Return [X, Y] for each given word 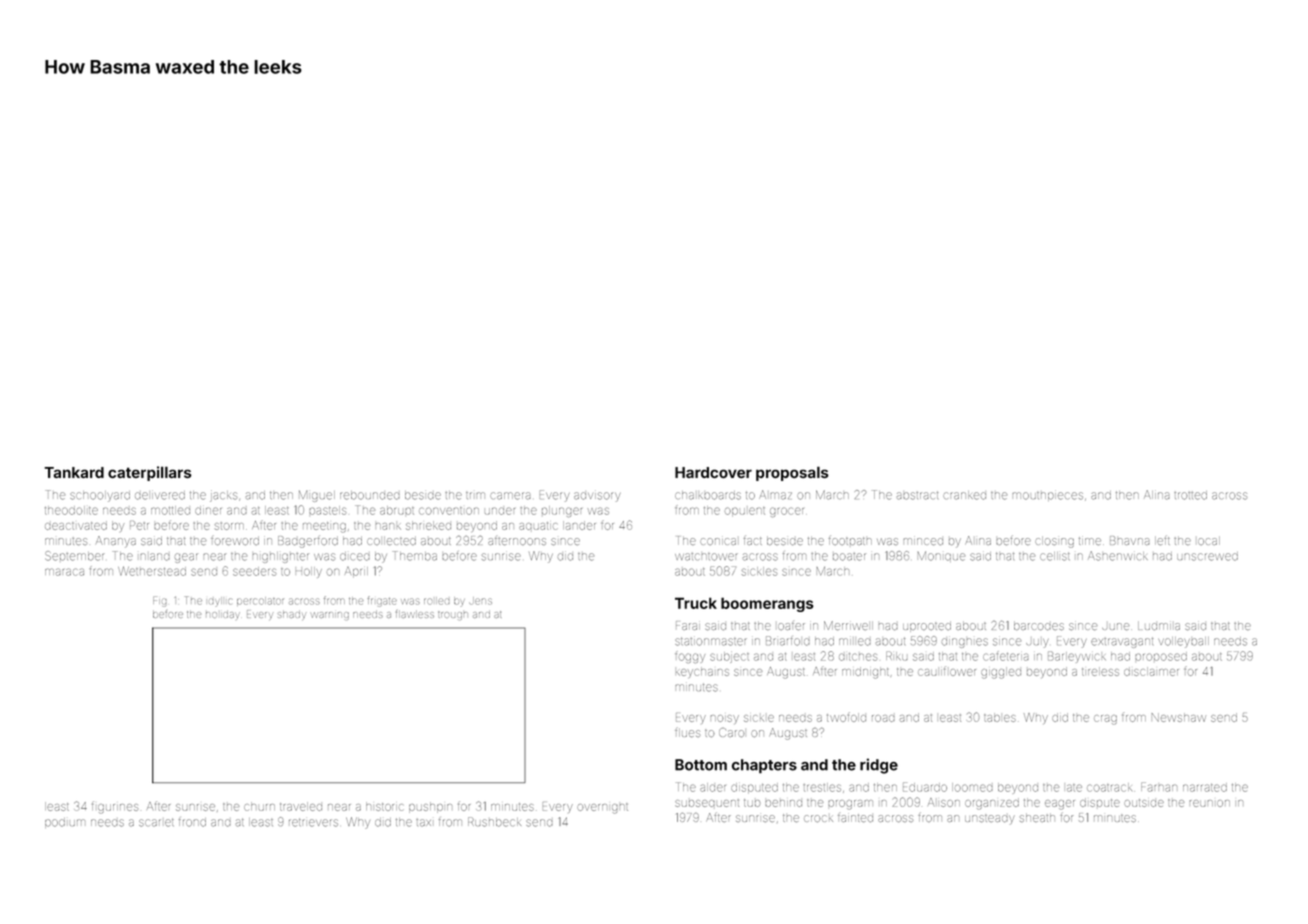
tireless [1100, 671]
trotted [1190, 495]
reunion [1209, 803]
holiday [223, 615]
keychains [702, 672]
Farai [688, 625]
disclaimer [1151, 671]
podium [65, 823]
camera [510, 496]
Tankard [74, 472]
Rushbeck [494, 822]
